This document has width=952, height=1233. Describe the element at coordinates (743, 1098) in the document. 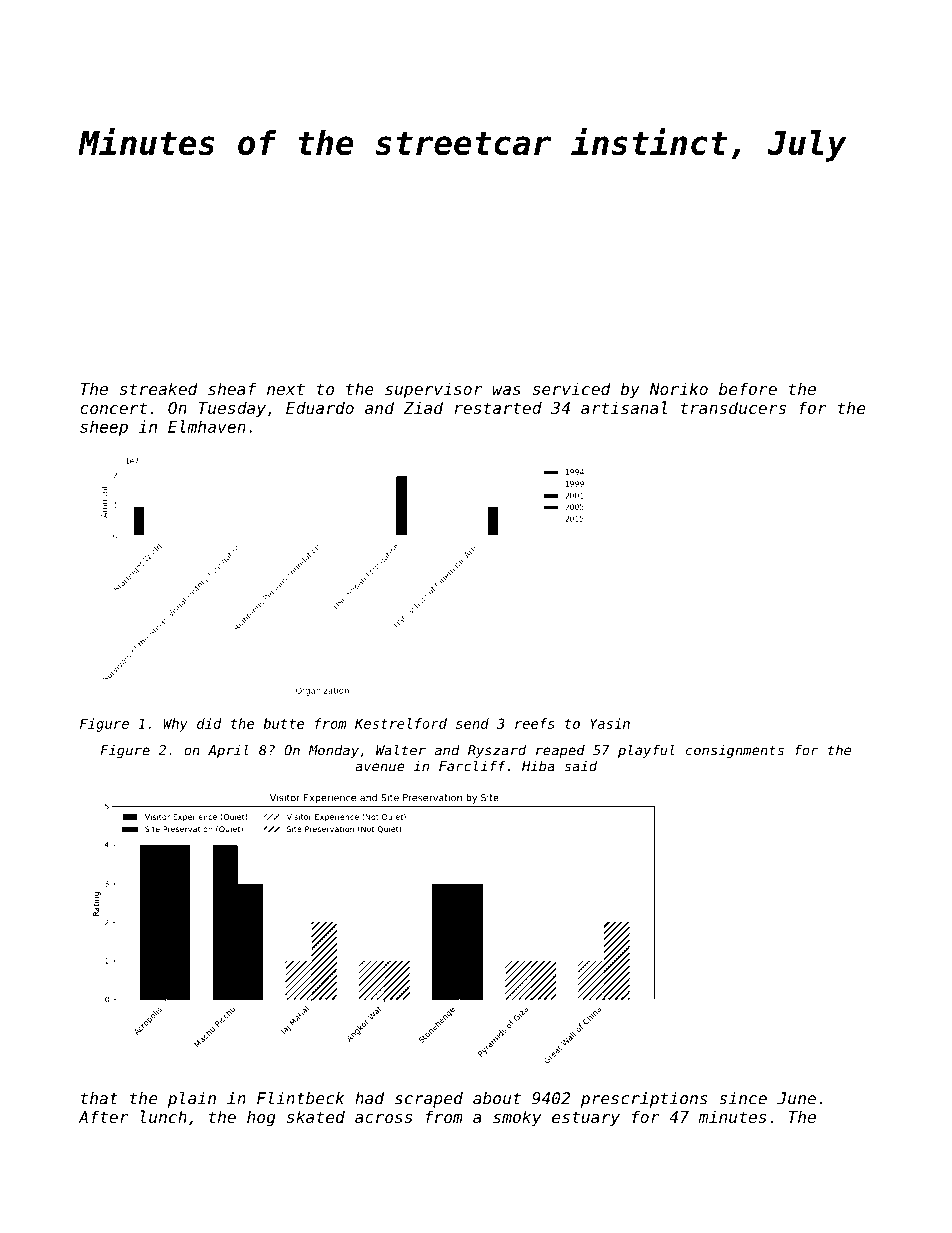

I see `since` at that location.
